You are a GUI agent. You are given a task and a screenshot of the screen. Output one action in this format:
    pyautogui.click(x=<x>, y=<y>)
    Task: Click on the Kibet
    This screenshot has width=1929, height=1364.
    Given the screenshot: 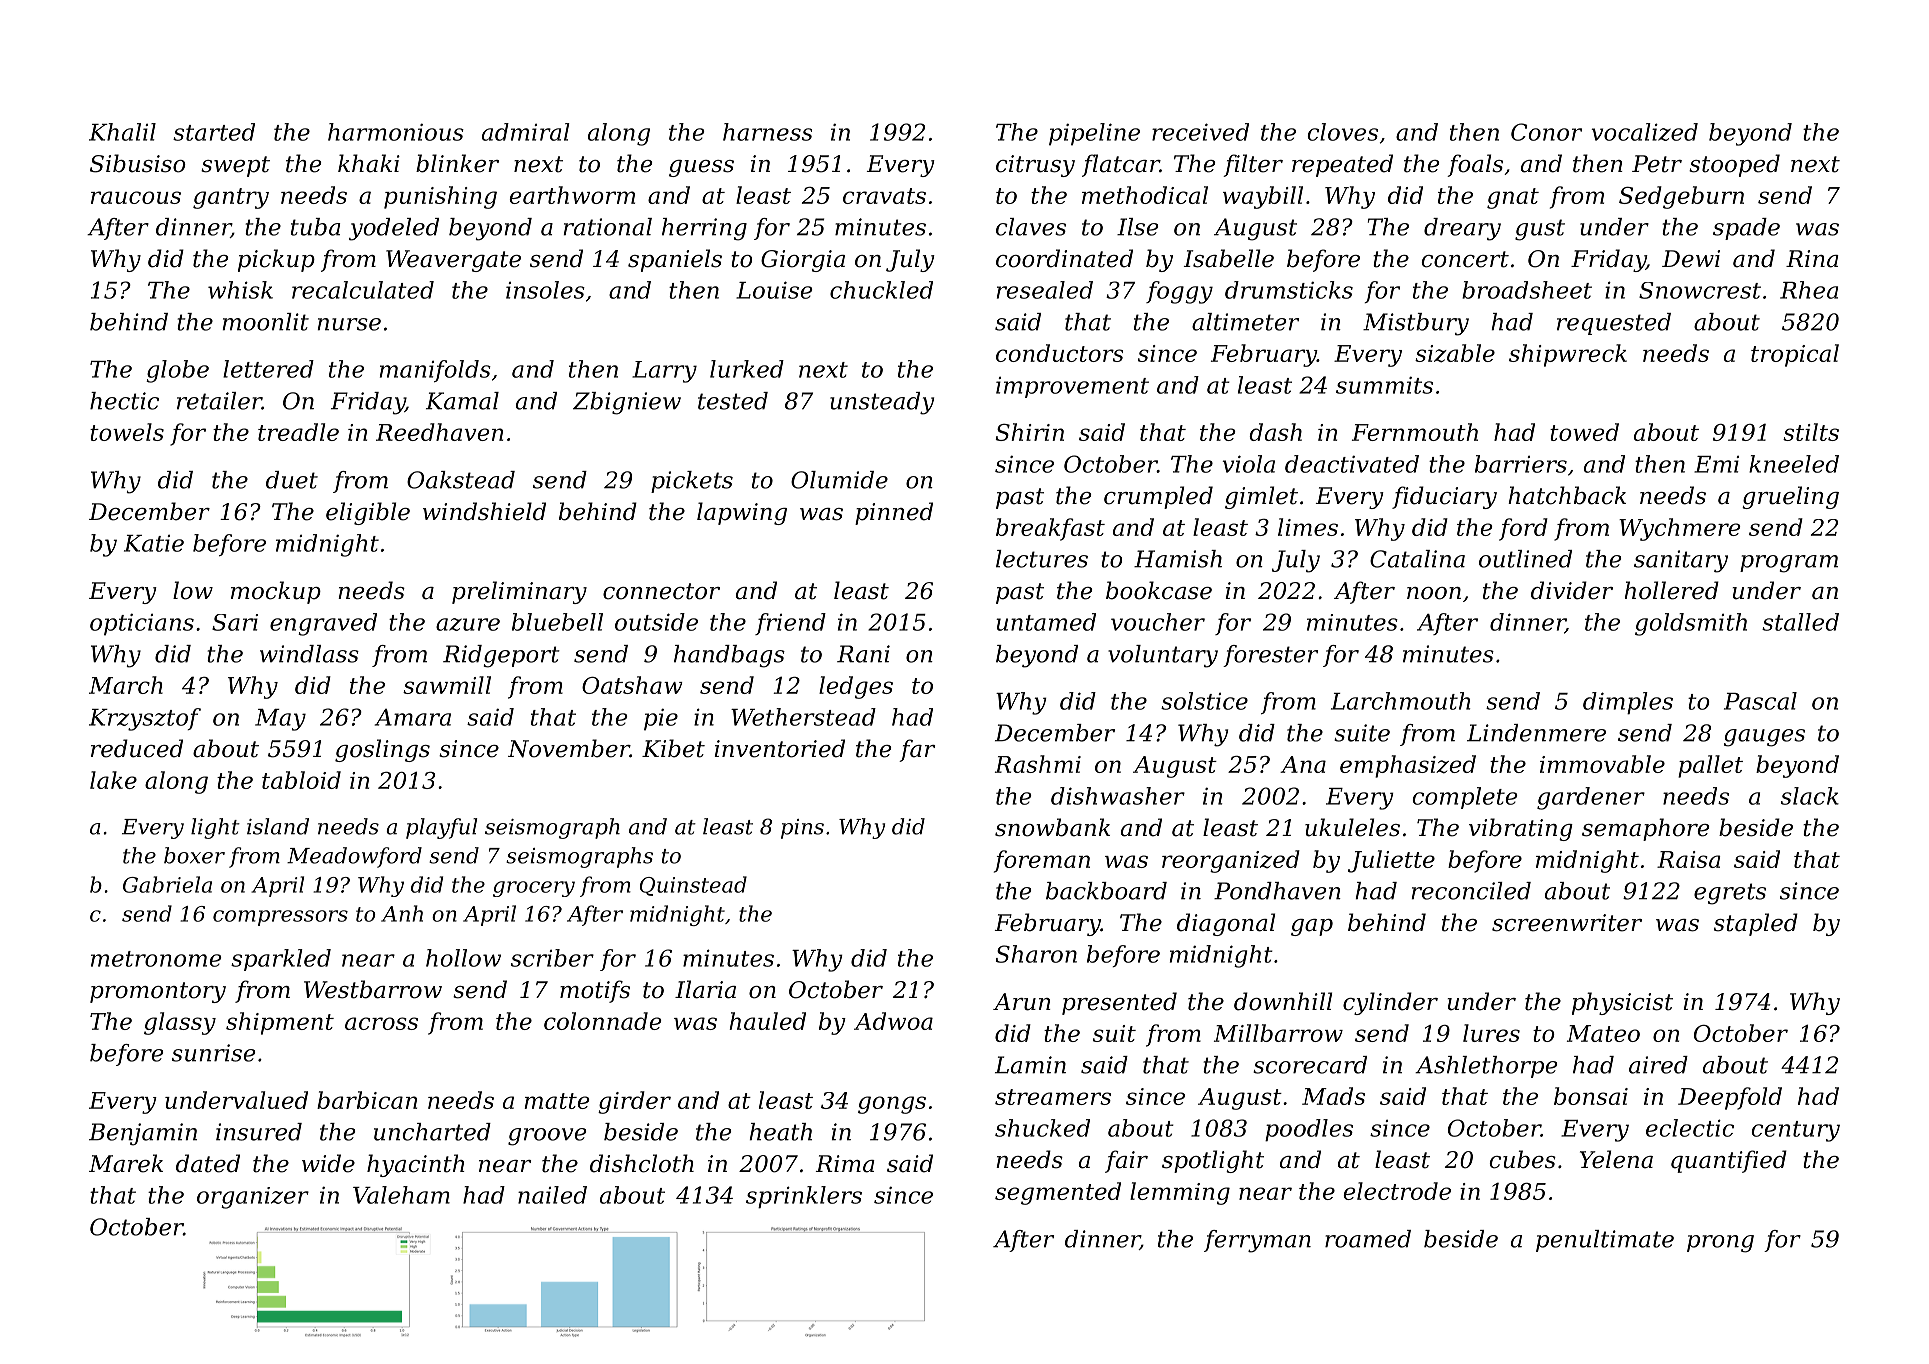 What is the action you would take?
    pyautogui.click(x=673, y=748)
